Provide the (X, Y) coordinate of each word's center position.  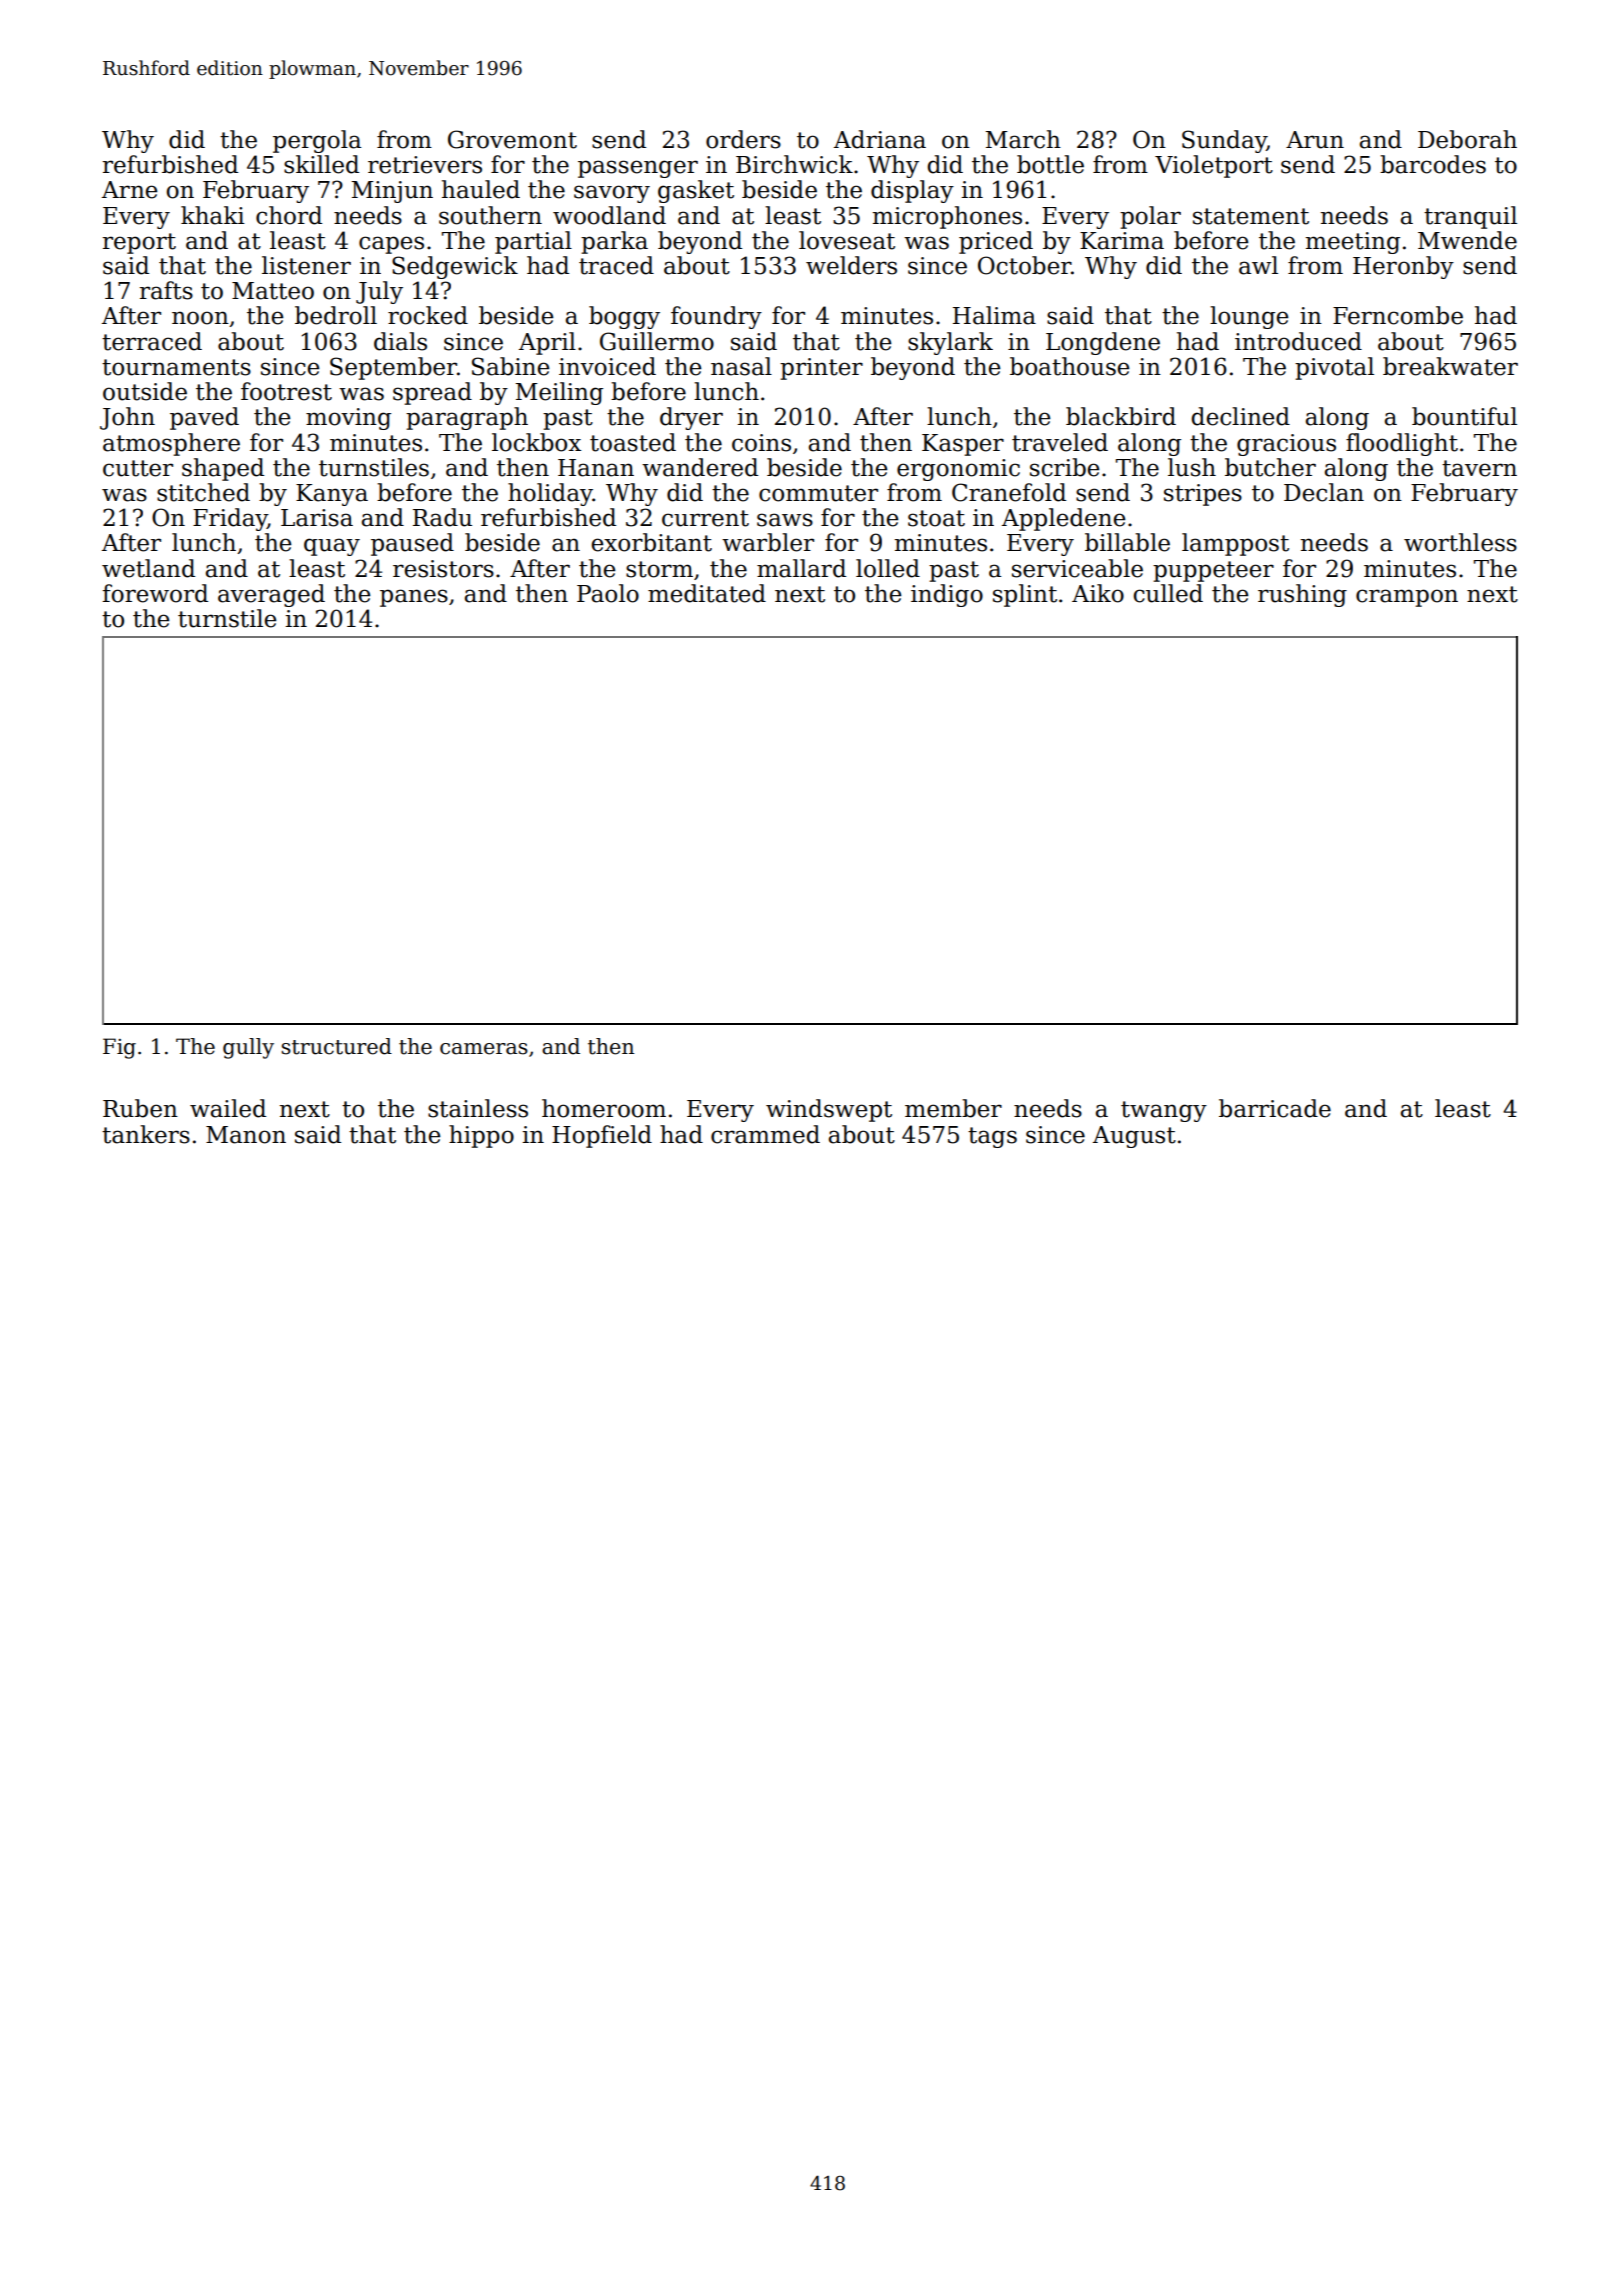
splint (1025, 595)
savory (612, 194)
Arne (129, 190)
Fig (119, 1048)
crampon (1407, 598)
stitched (203, 492)
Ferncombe (1398, 315)
